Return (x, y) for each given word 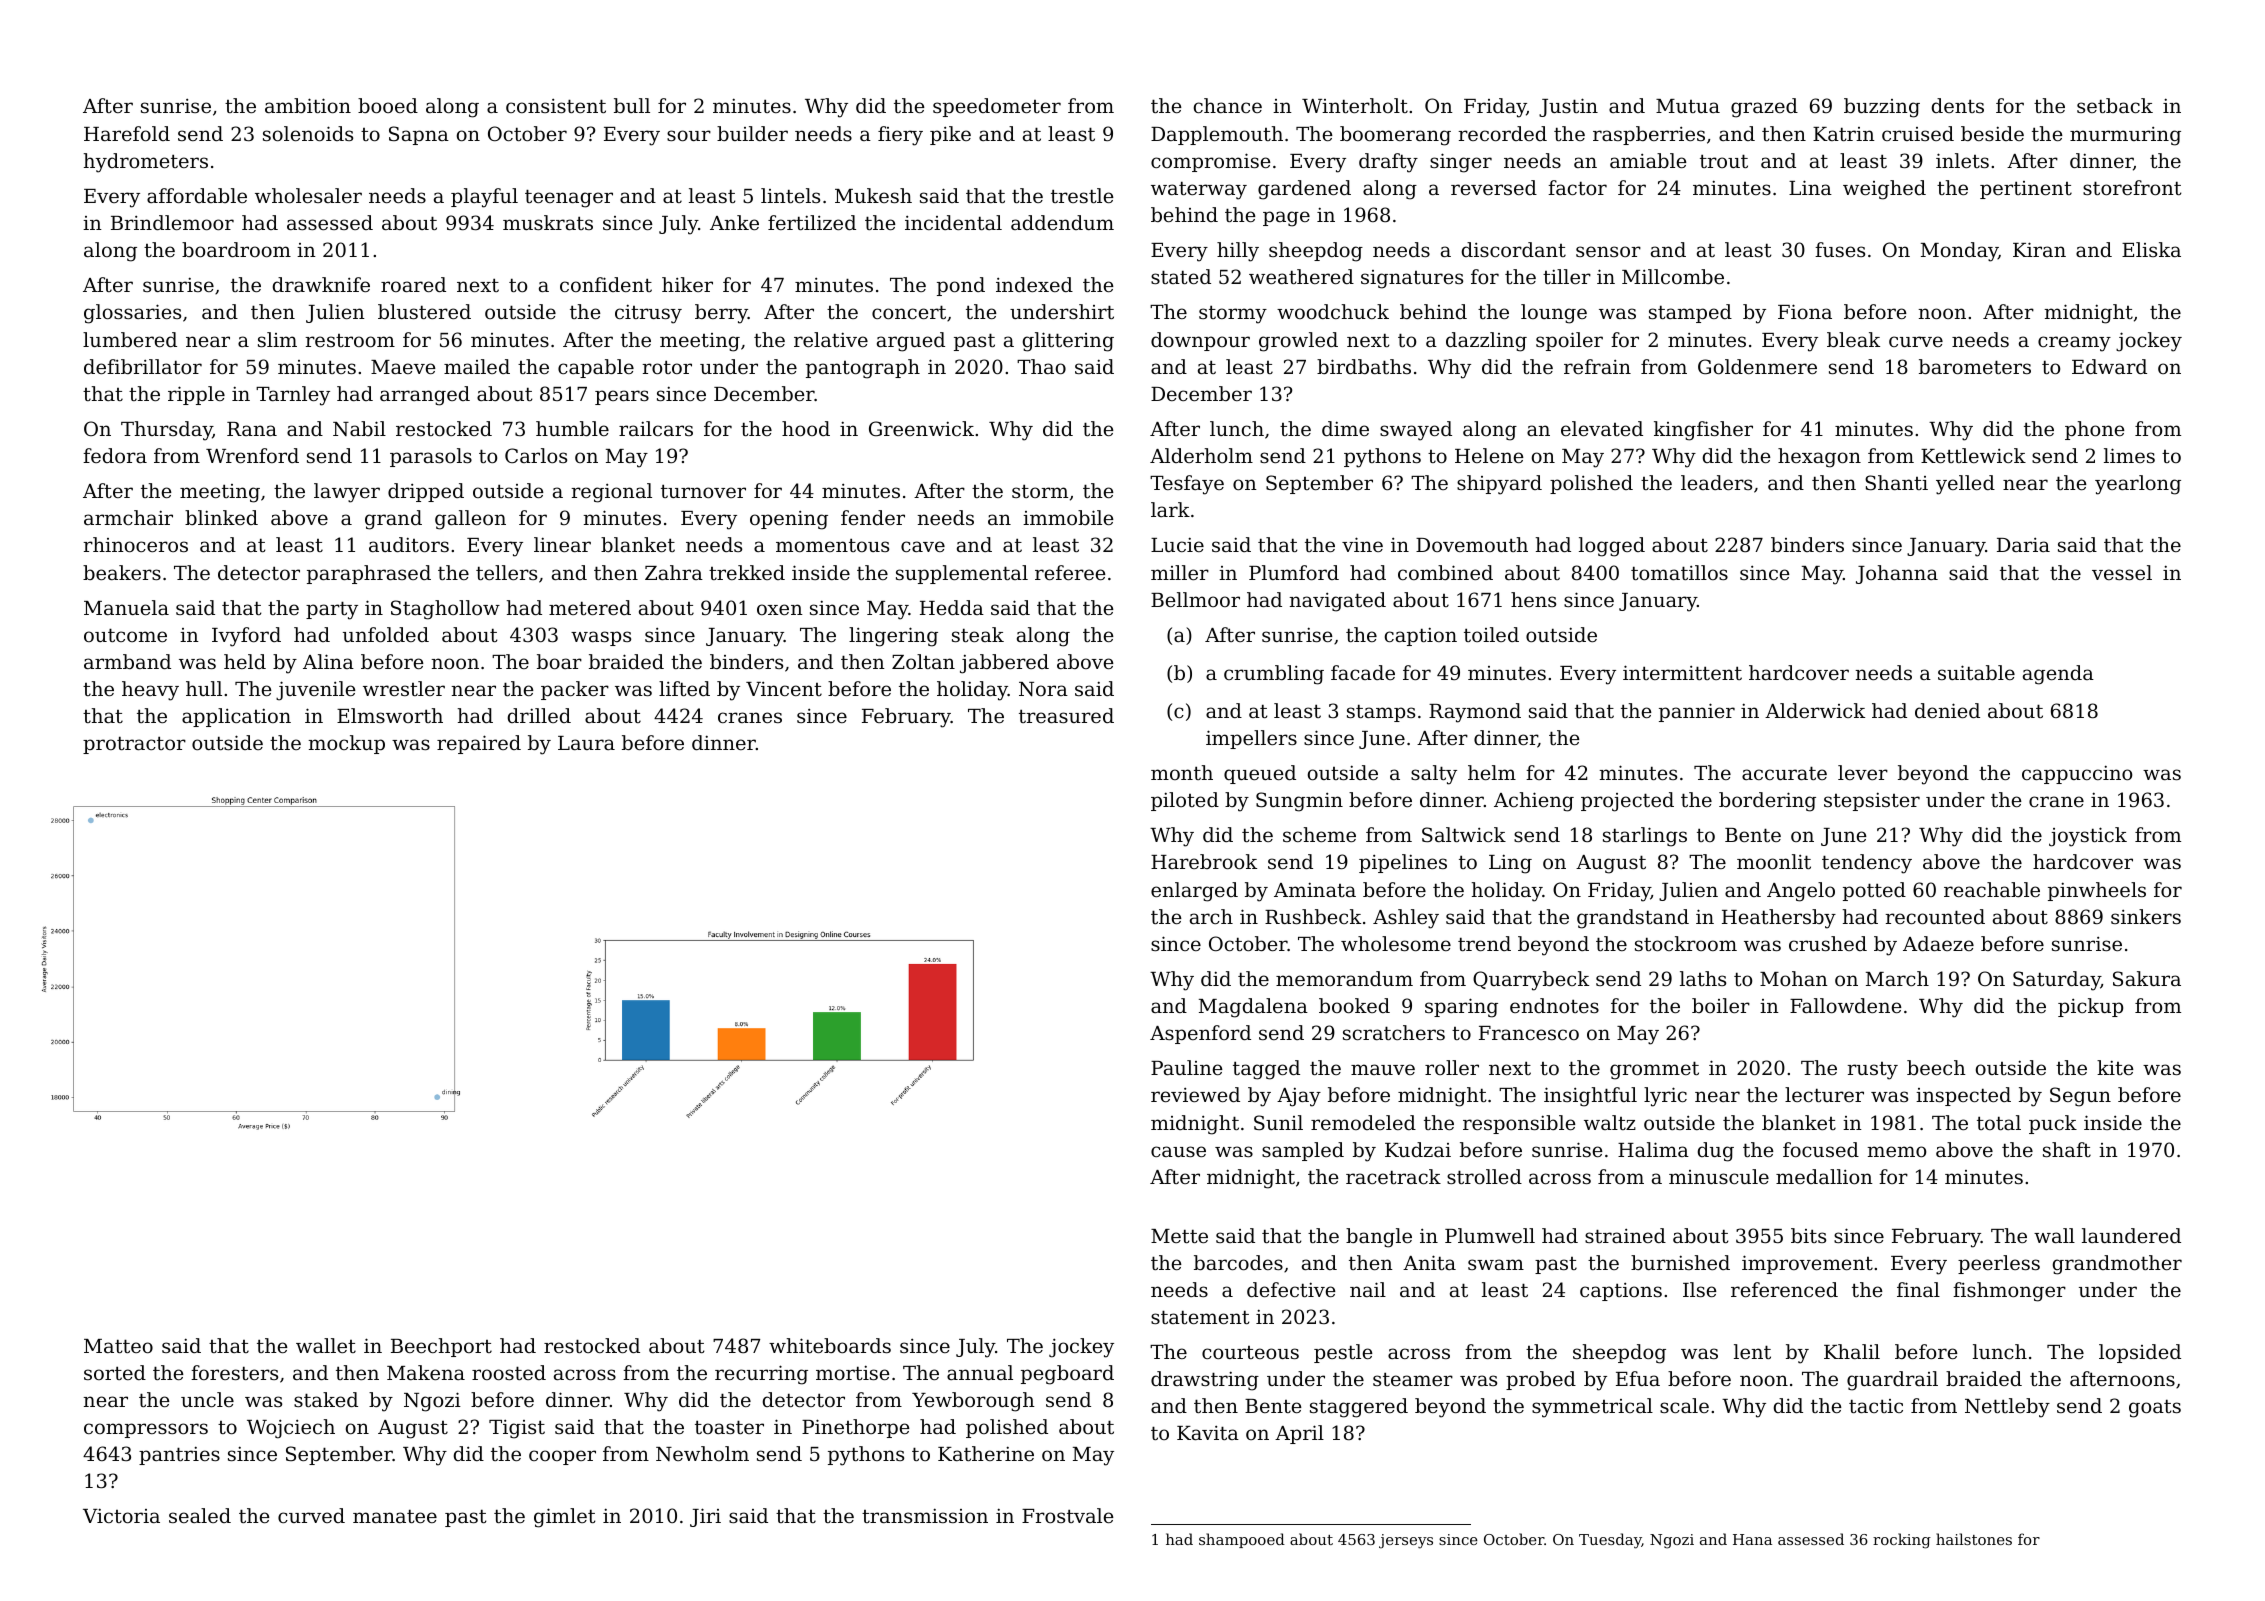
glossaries (132, 314)
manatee (395, 1516)
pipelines (1403, 863)
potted (1874, 891)
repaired (479, 744)
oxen (780, 609)
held (245, 661)
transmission (925, 1515)
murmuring (2125, 136)
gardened (1304, 190)
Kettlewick (1973, 455)
